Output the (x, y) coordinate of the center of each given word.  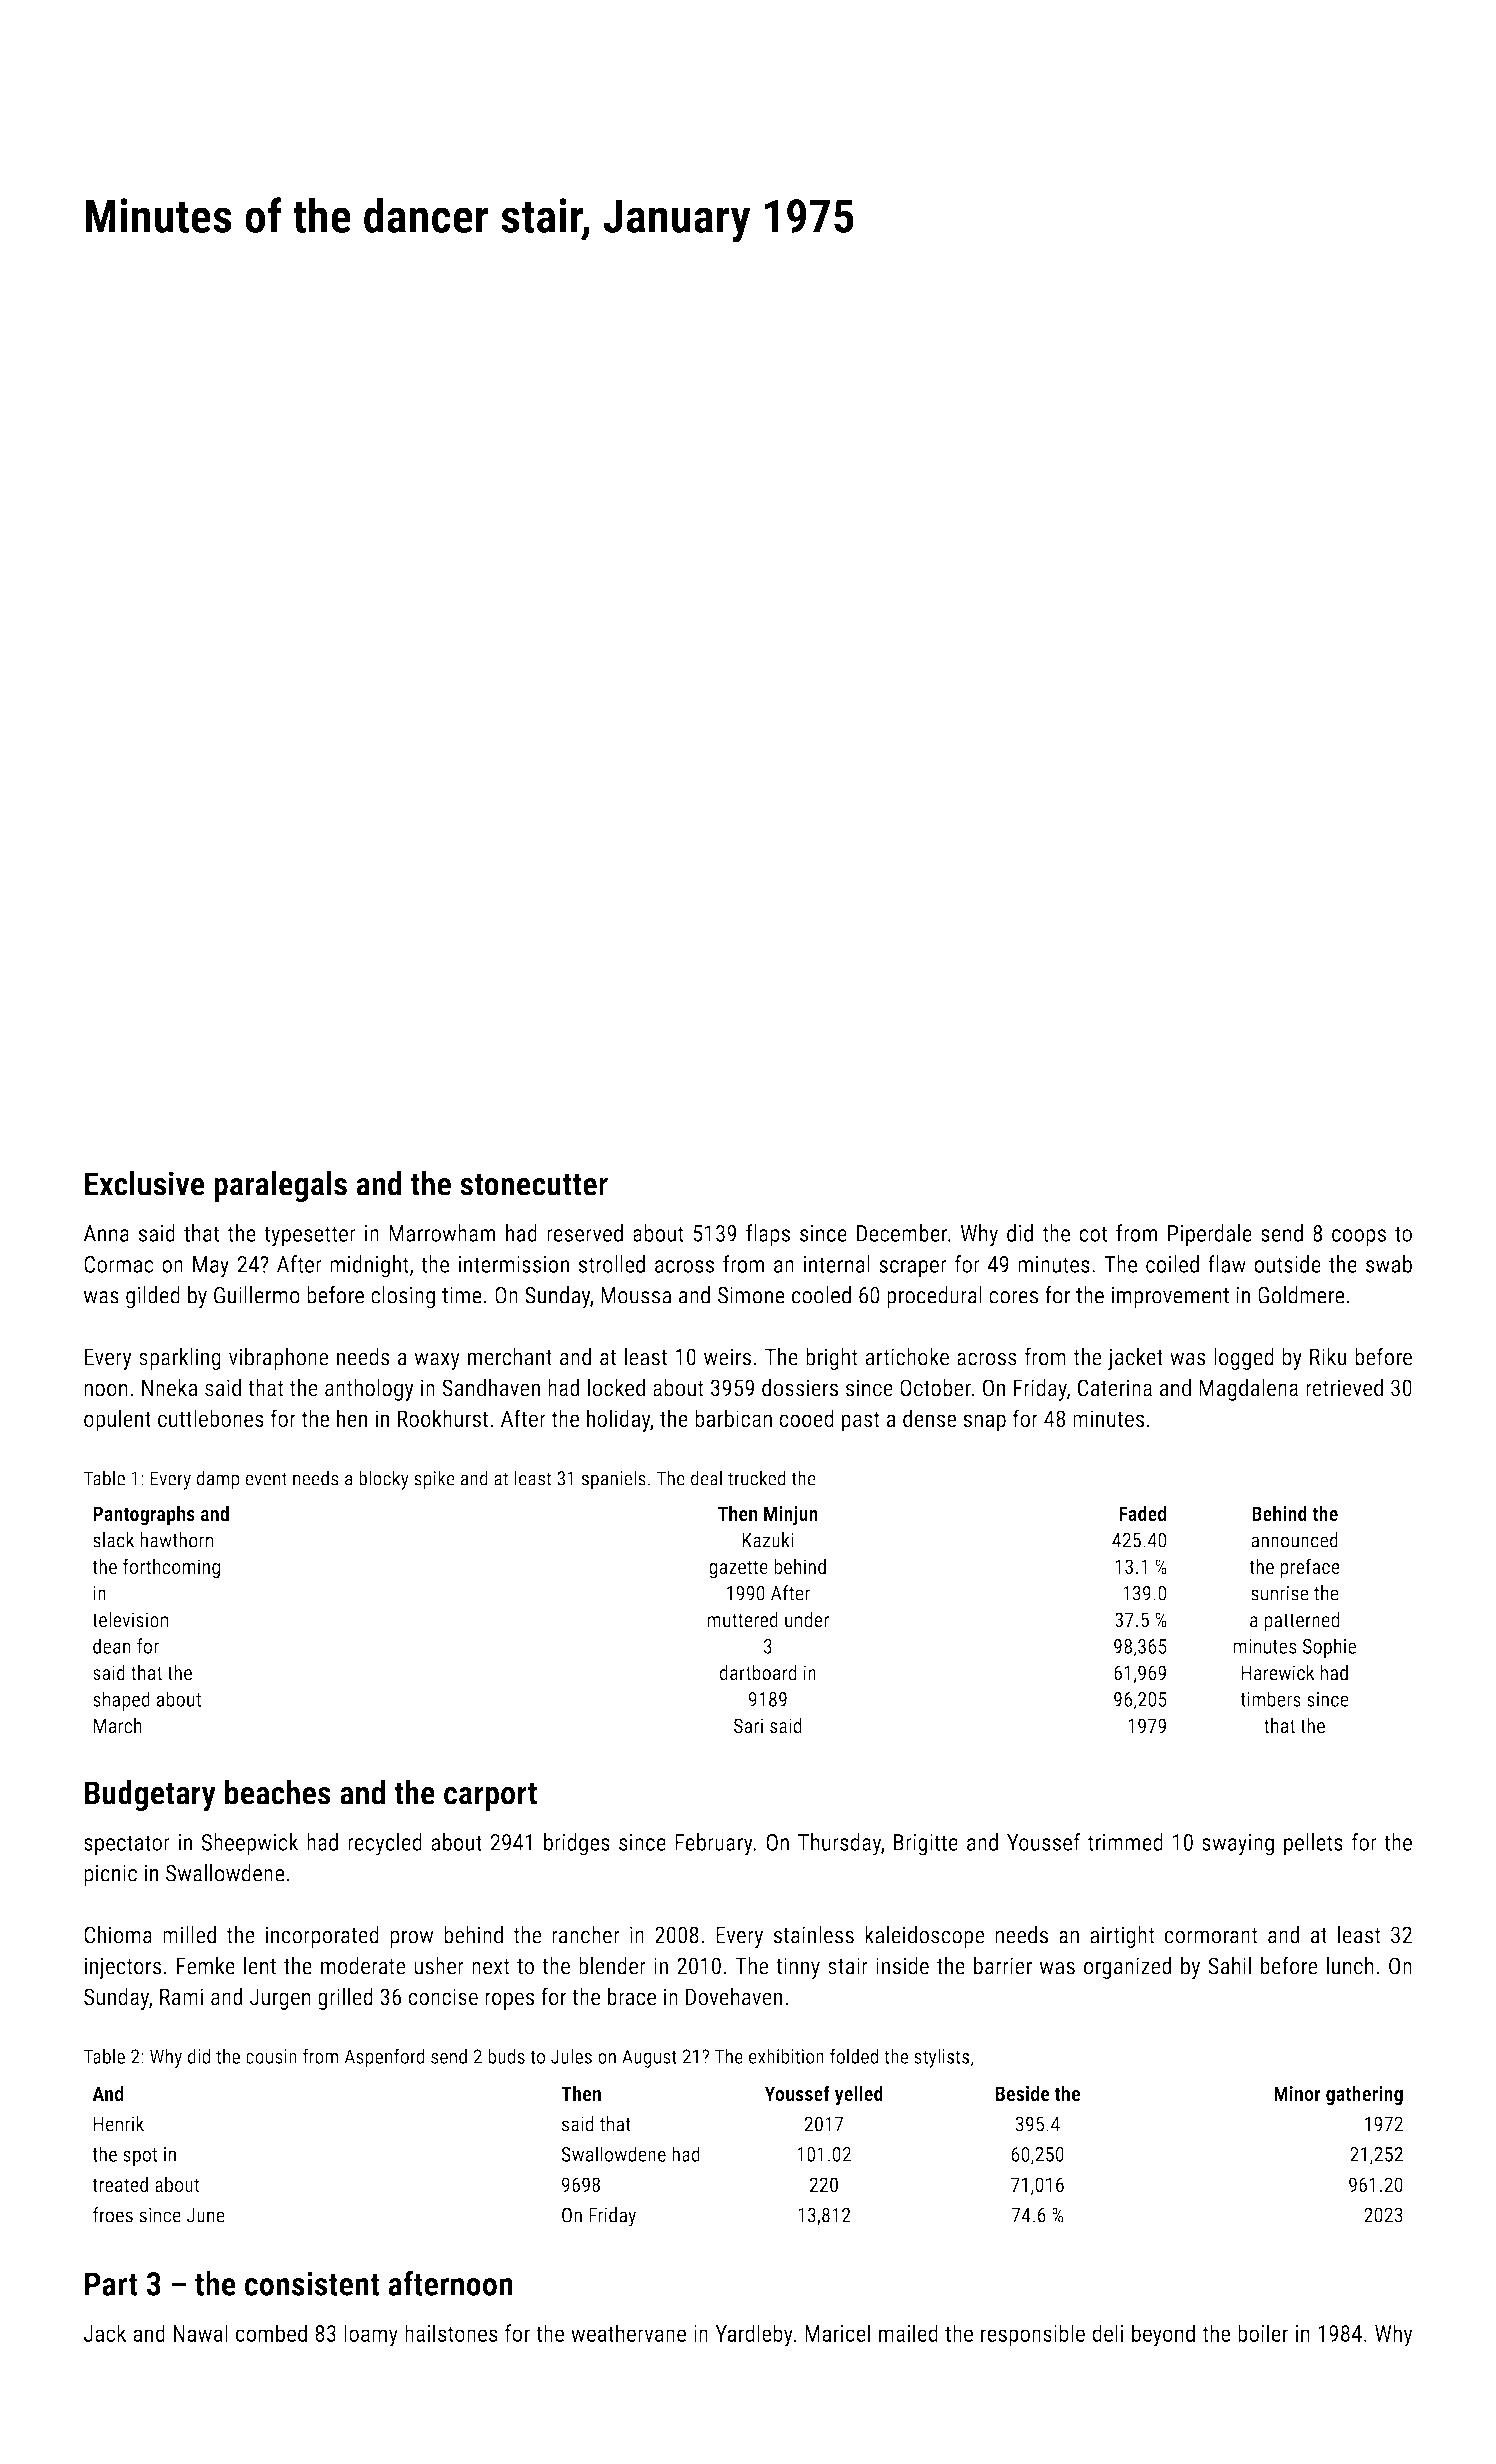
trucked (757, 1478)
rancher (586, 1935)
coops (1359, 1238)
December (902, 1233)
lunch (1350, 1966)
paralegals (280, 1186)
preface (1310, 1568)
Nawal (201, 2333)
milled (189, 1935)
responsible (1033, 2335)
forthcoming (171, 1568)
